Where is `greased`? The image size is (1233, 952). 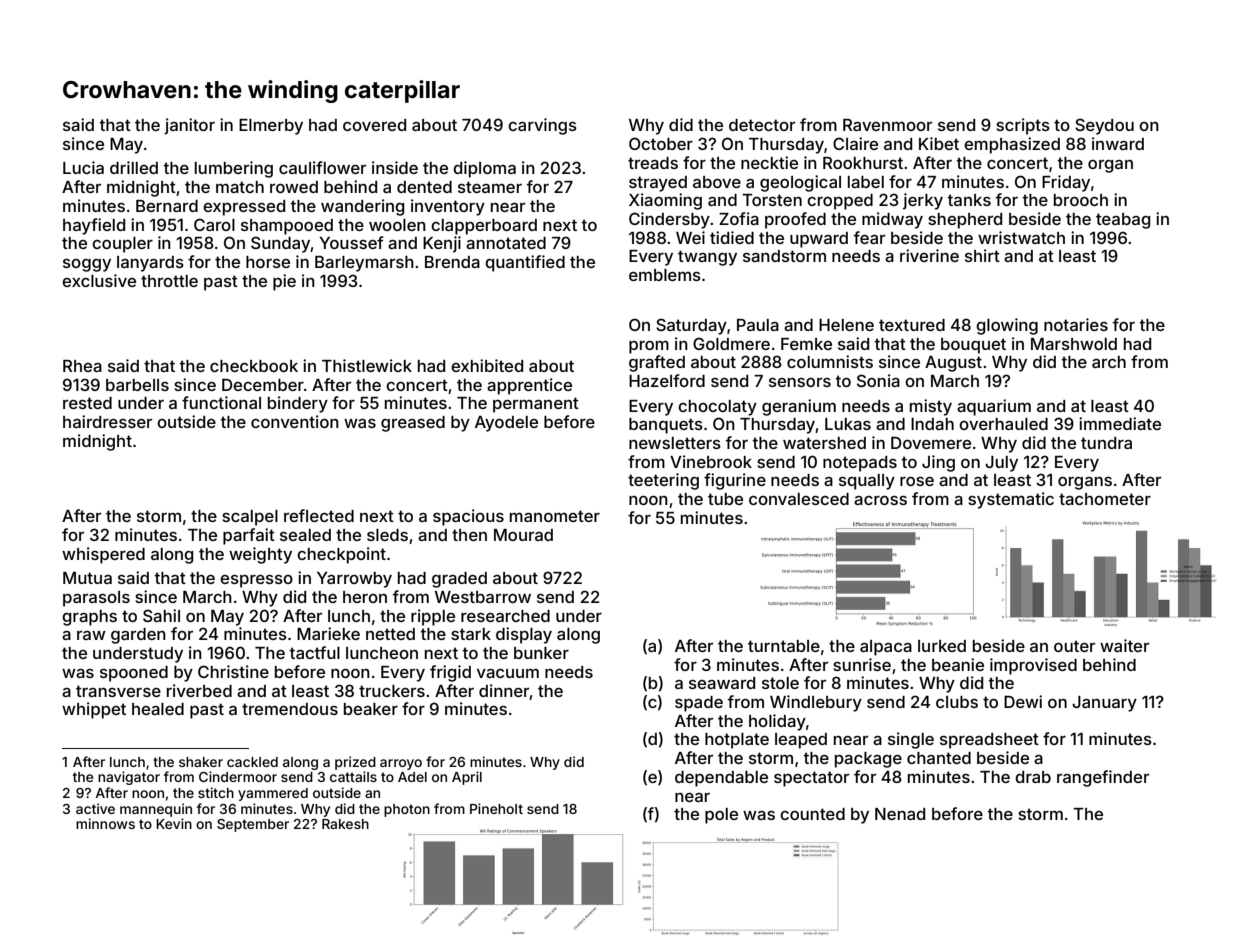
greased is located at coordinates (413, 424).
